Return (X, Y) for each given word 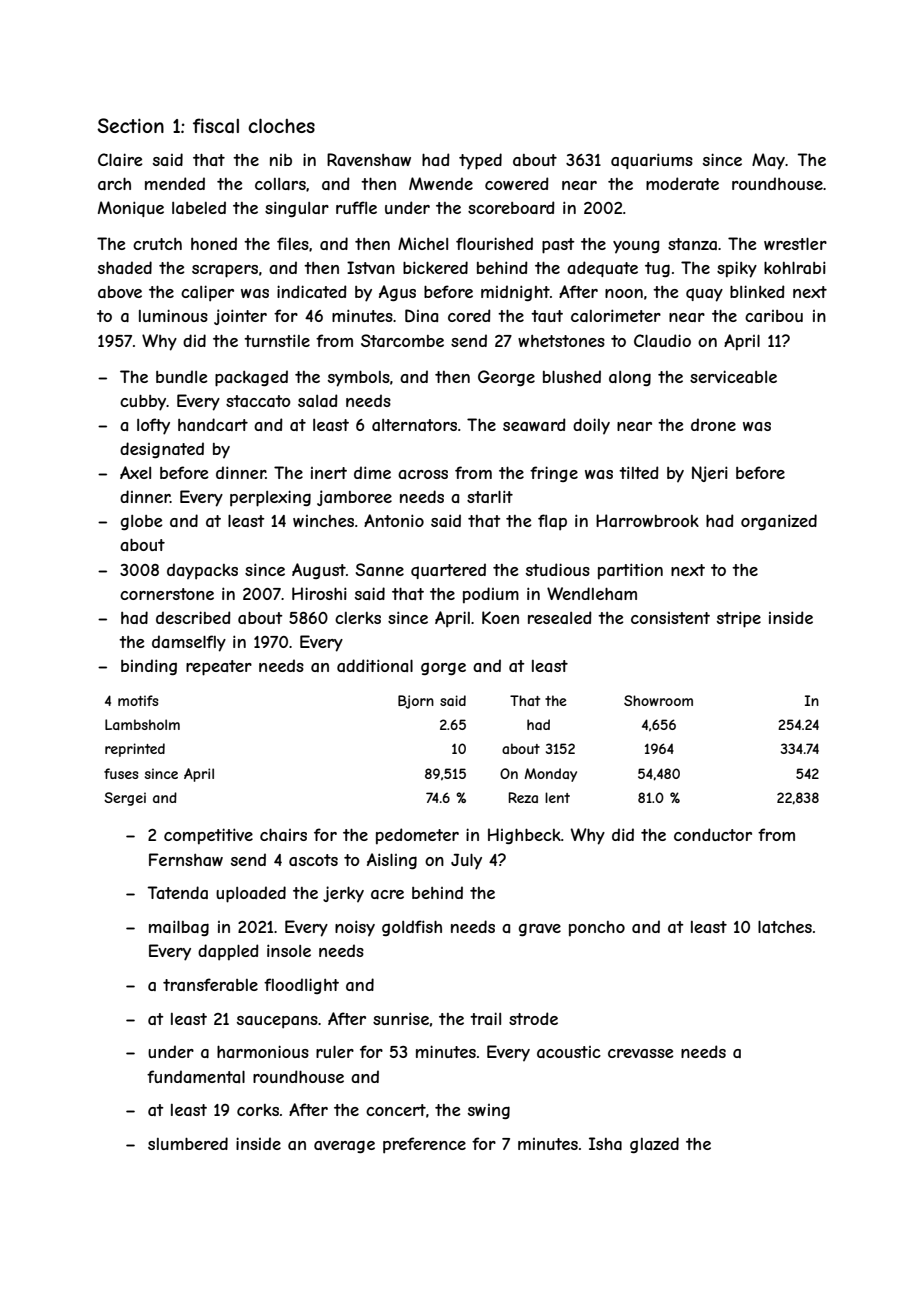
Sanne (380, 569)
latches (785, 926)
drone (713, 424)
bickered (435, 267)
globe (141, 522)
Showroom (658, 700)
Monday (550, 775)
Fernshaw (186, 859)
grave (540, 929)
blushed (572, 376)
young (636, 247)
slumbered (188, 1143)
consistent (670, 618)
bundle (181, 376)
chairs (283, 834)
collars (280, 184)
